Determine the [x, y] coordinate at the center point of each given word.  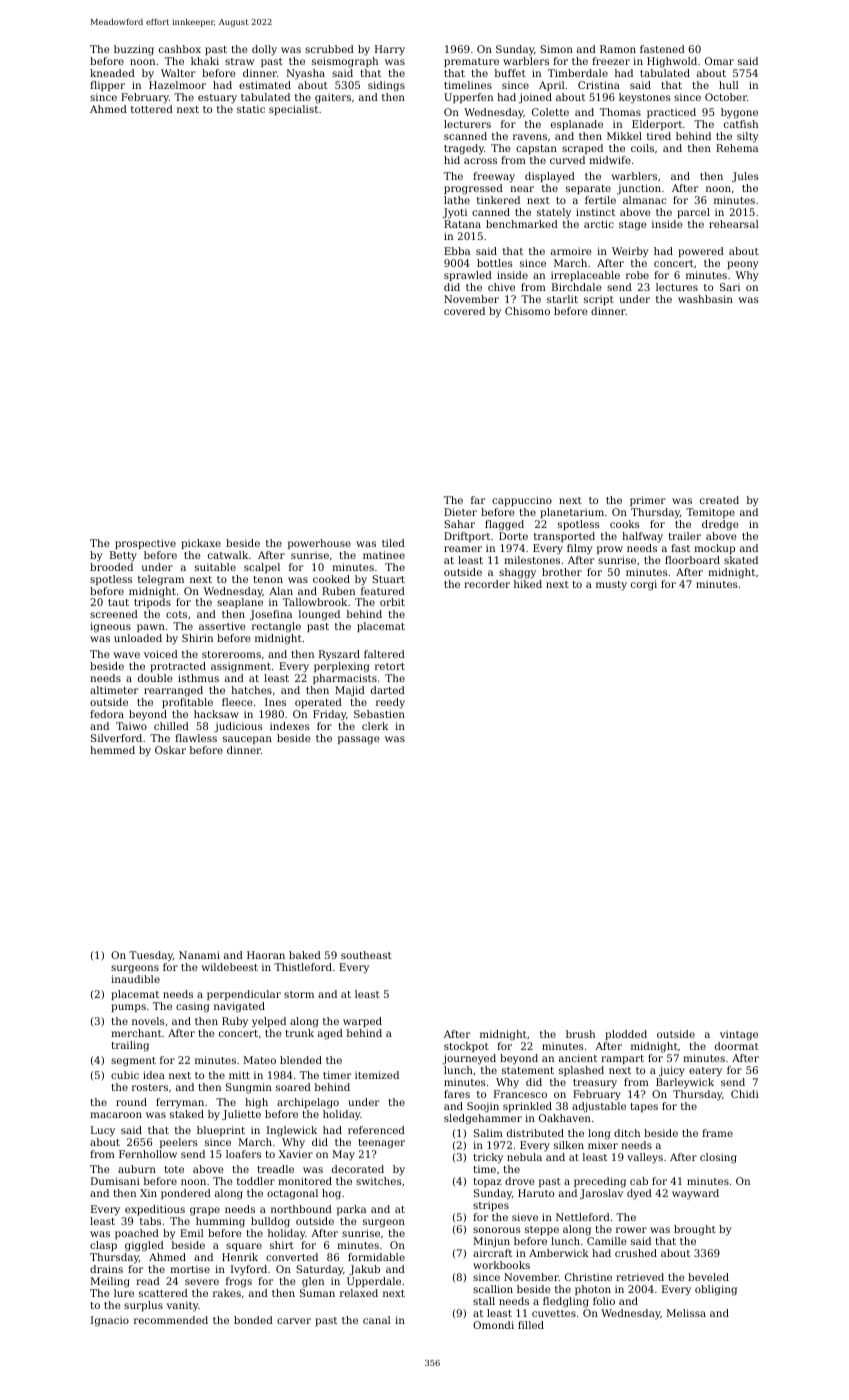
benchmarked [522, 224]
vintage [739, 1035]
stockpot [466, 1047]
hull [729, 85]
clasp [103, 1246]
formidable [376, 1257]
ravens [530, 137]
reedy [390, 703]
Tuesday [151, 956]
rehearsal [734, 224]
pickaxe [201, 544]
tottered [152, 109]
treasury [595, 1084]
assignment [241, 667]
